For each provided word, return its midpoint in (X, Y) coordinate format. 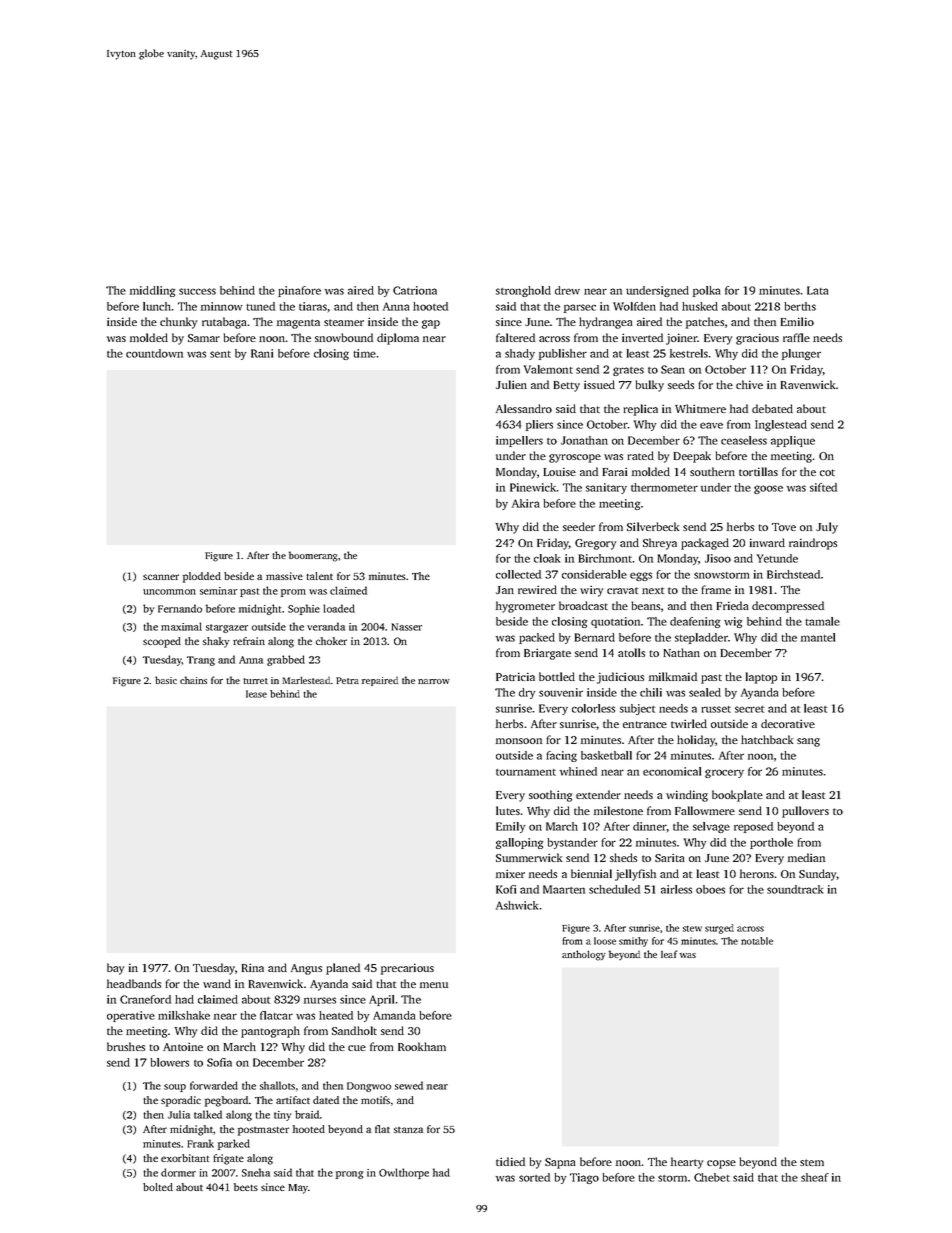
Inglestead (781, 425)
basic (166, 680)
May (298, 1189)
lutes (508, 810)
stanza (408, 1130)
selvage (711, 827)
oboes (710, 889)
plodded (202, 577)
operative (131, 1016)
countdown (154, 353)
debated (772, 408)
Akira (525, 503)
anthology (584, 955)
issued (599, 384)
